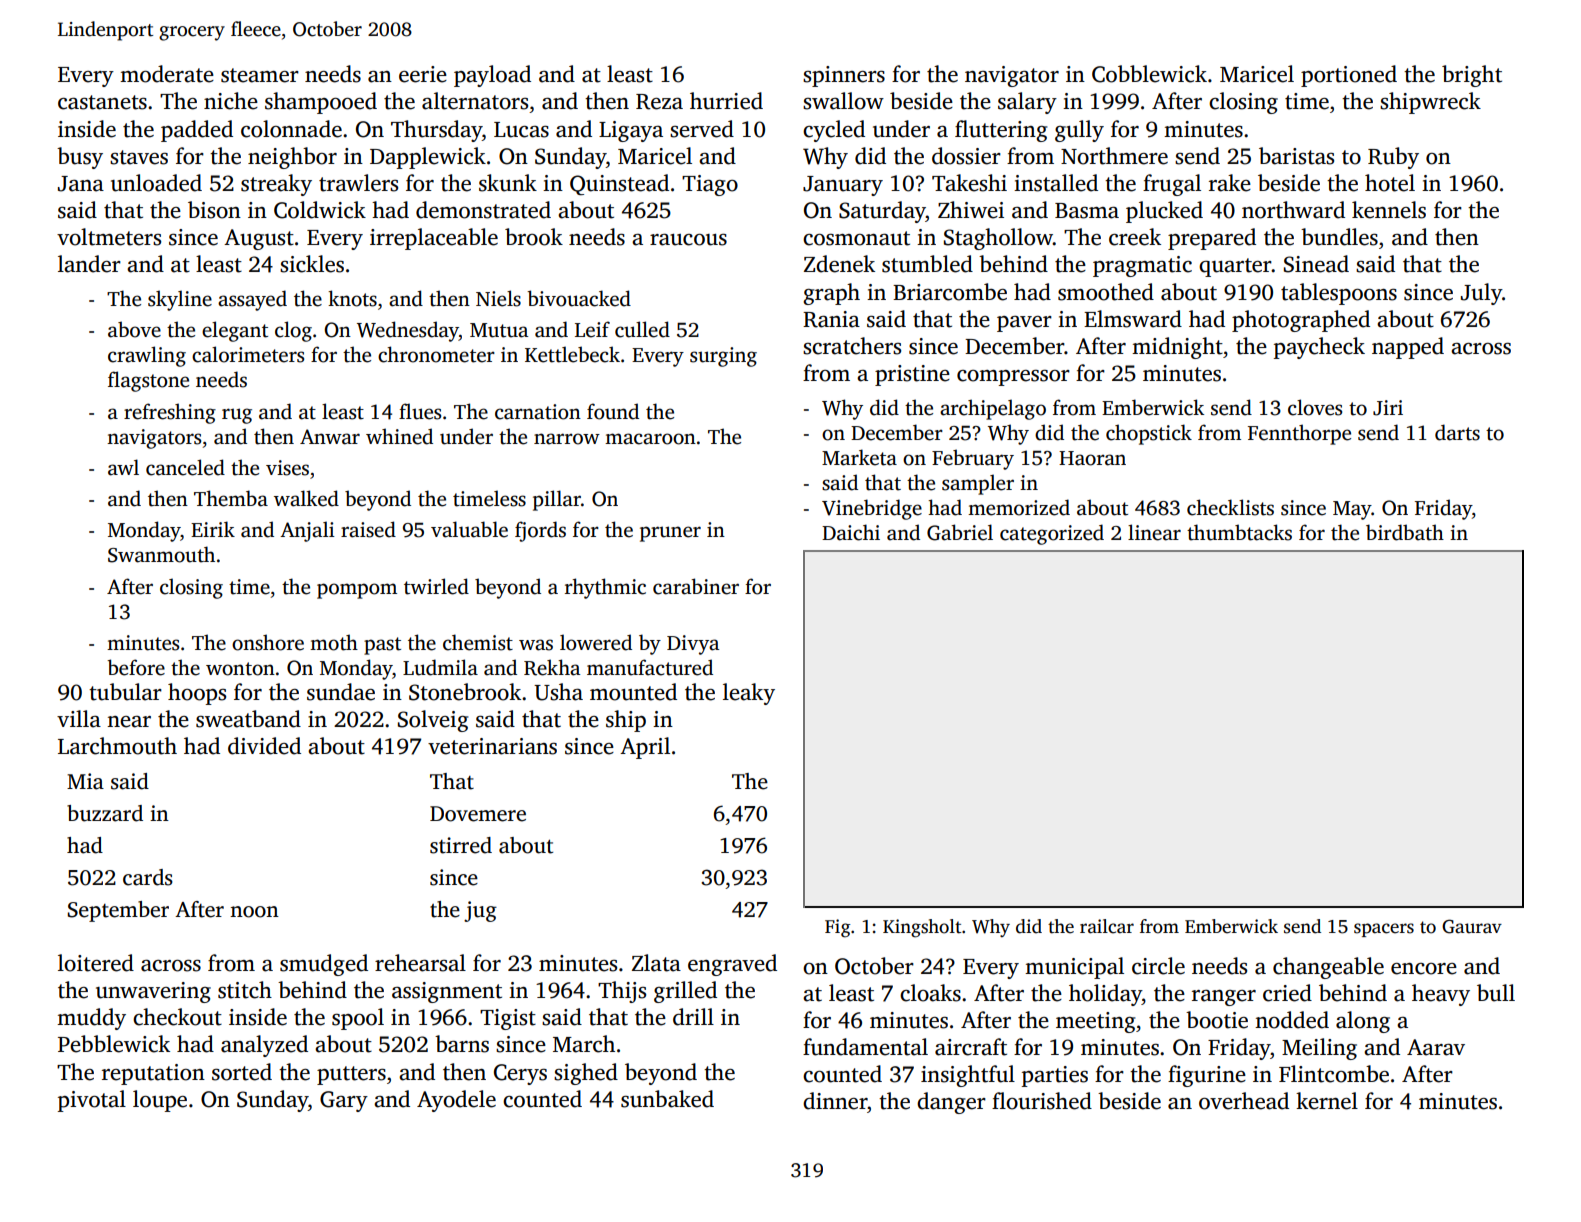 This screenshot has width=1581, height=1222. What do you see at coordinates (214, 210) in the screenshot?
I see `bison` at bounding box center [214, 210].
